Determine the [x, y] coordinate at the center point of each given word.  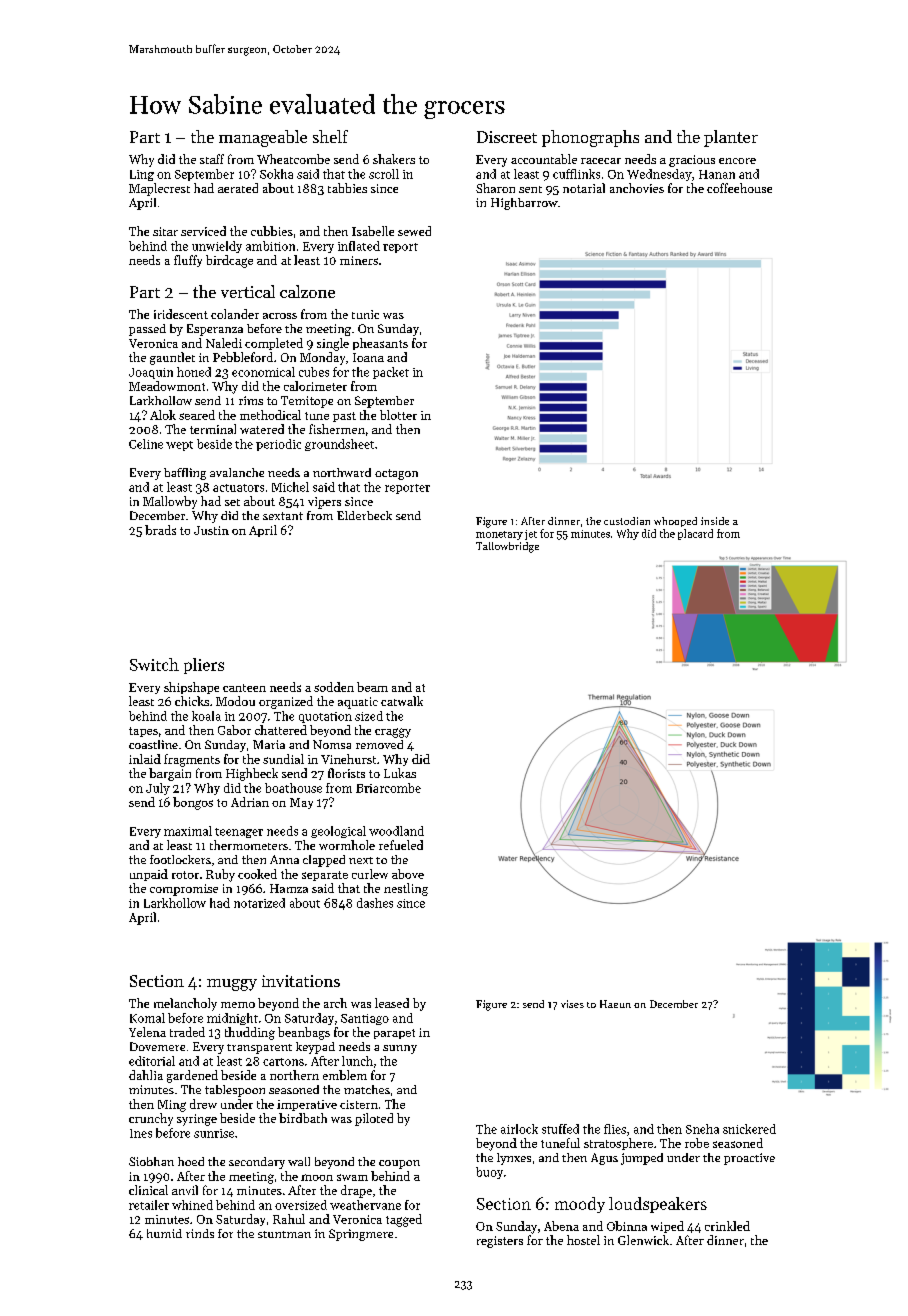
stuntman [284, 1234]
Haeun [615, 1004]
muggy [232, 985]
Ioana [368, 357]
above [408, 874]
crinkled [727, 1226]
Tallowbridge [507, 547]
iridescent [181, 314]
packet [391, 373]
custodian [627, 521]
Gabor [234, 730]
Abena [561, 1226]
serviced [203, 231]
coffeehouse [739, 188]
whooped [675, 522]
